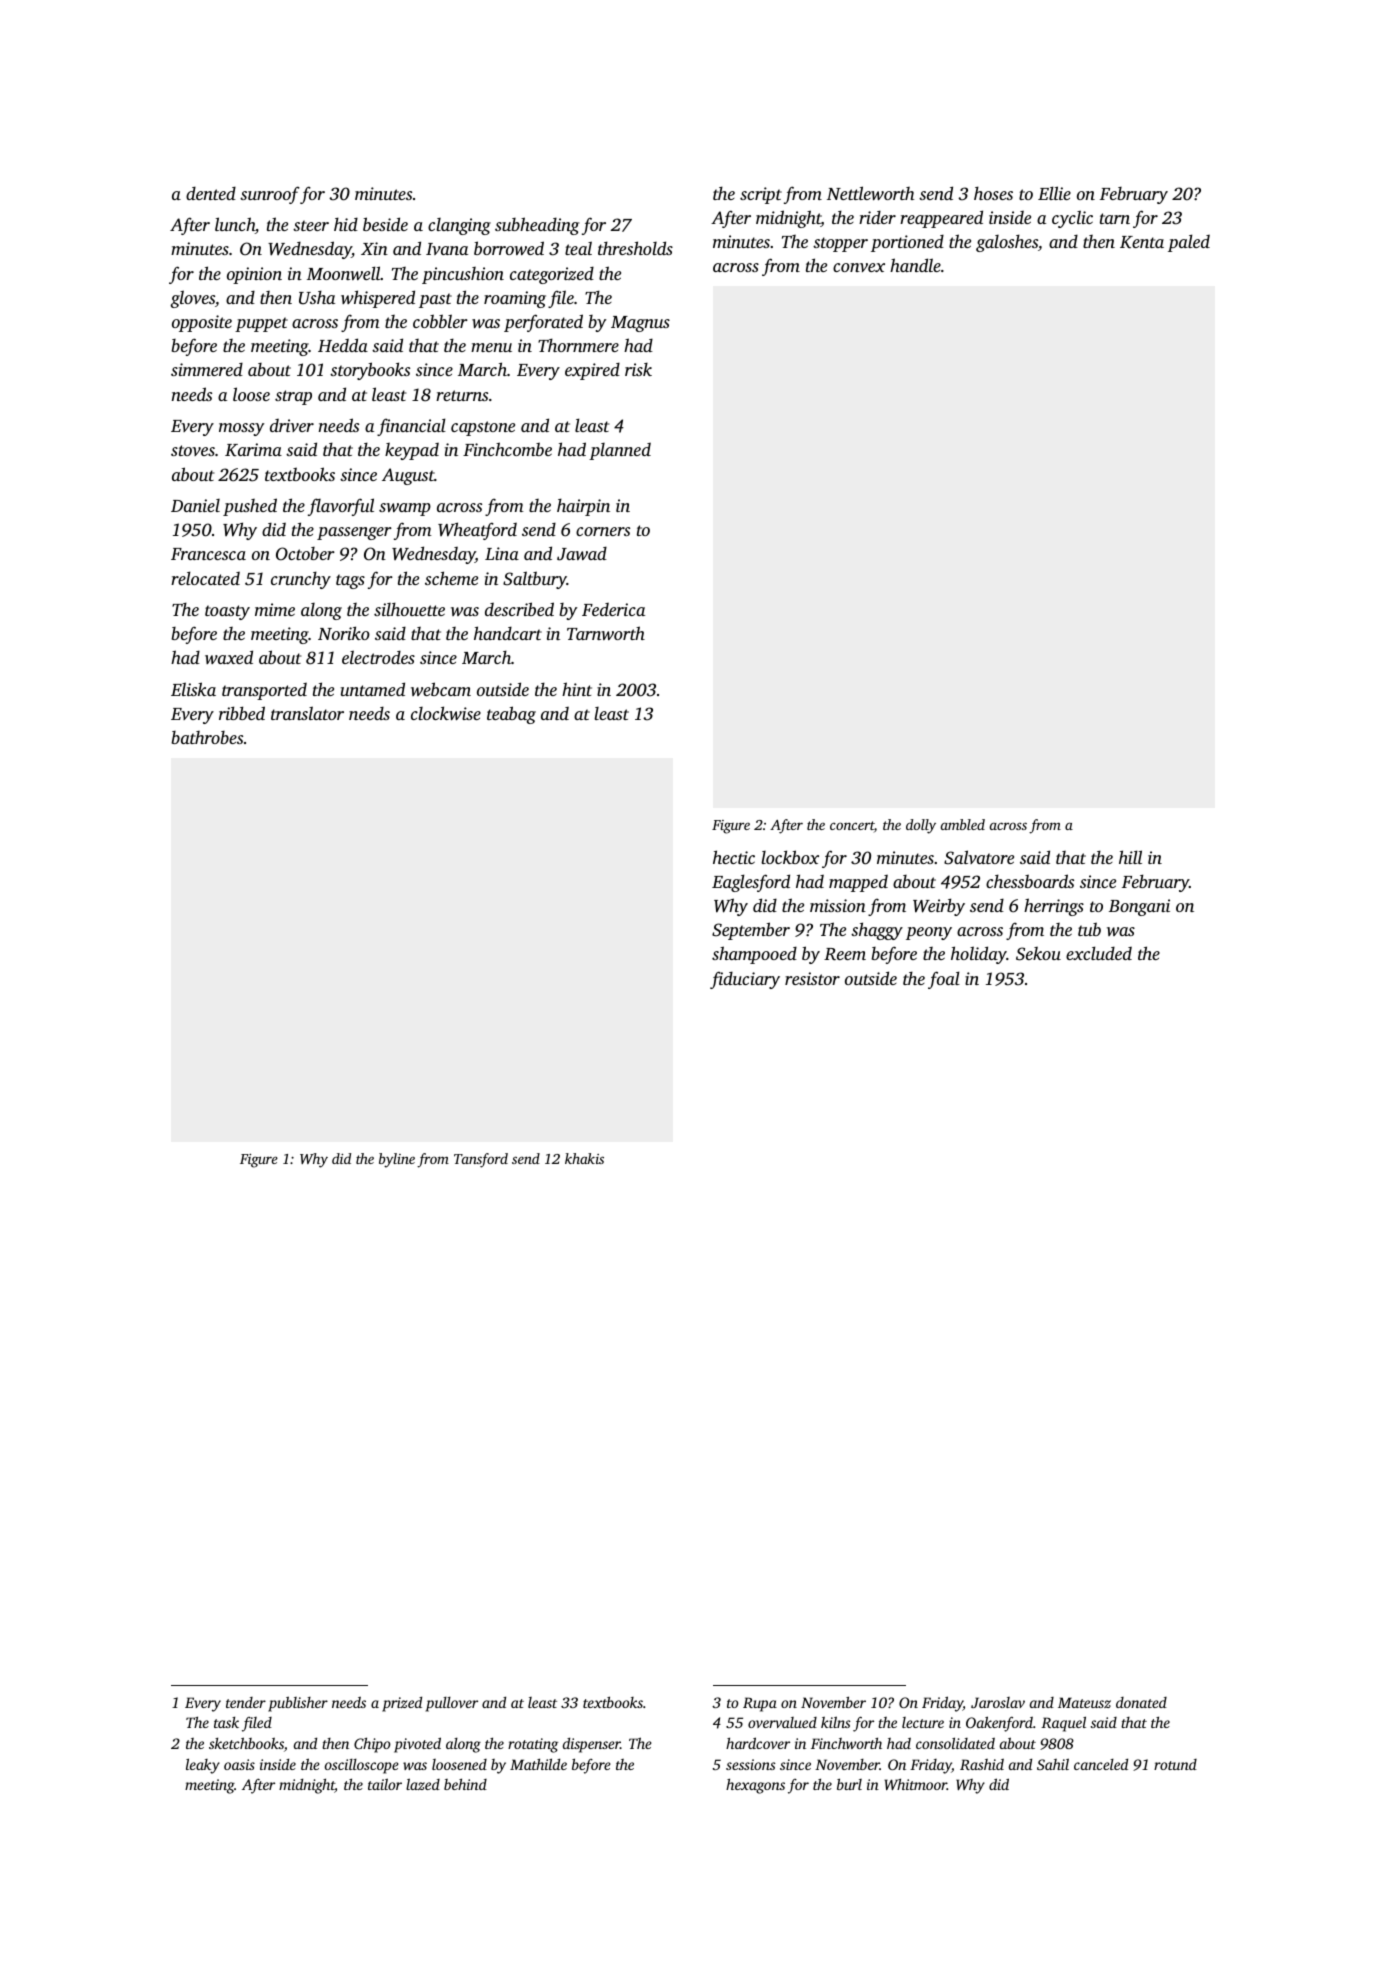 The image size is (1386, 1969). I want to click on Nettleworth, so click(871, 193).
